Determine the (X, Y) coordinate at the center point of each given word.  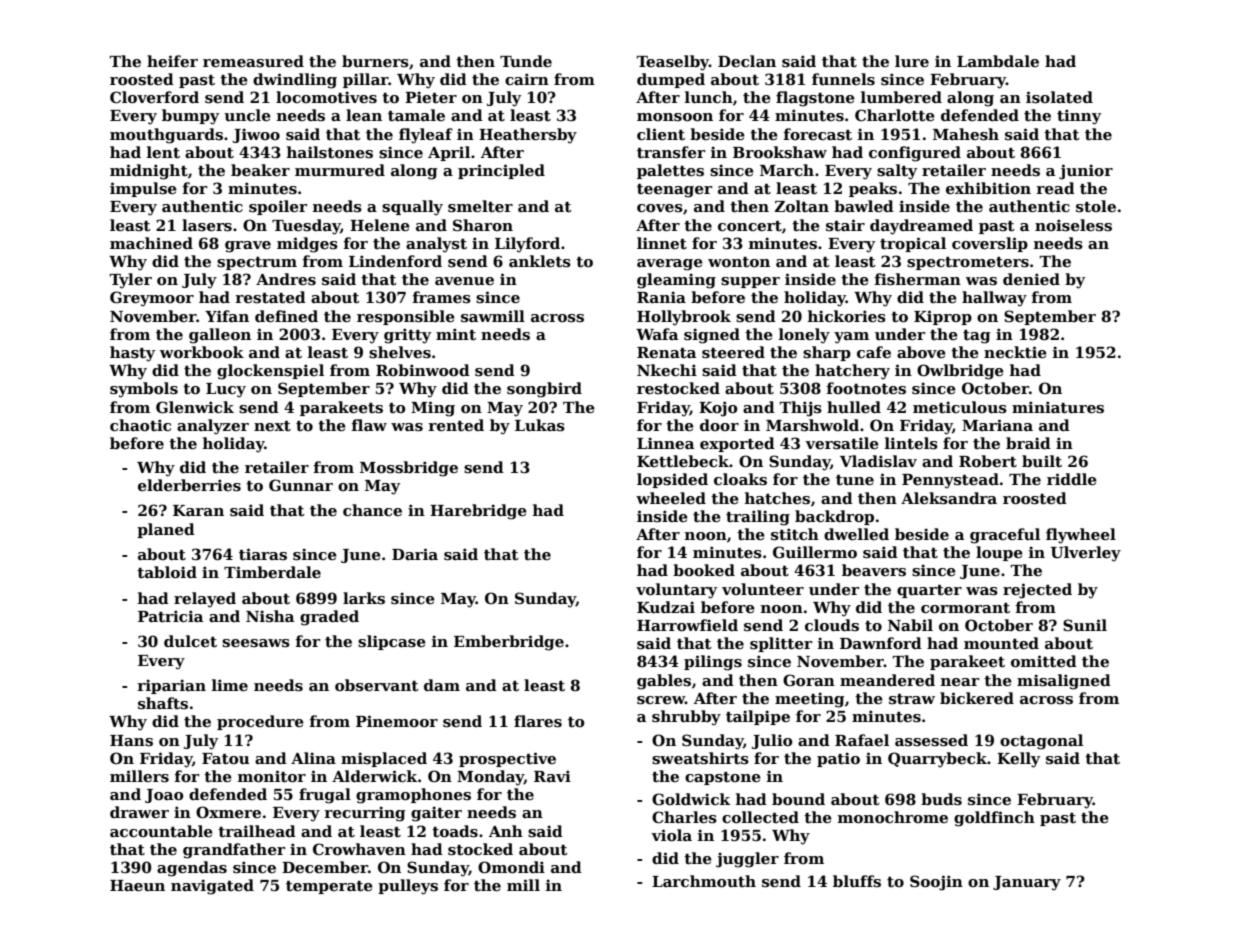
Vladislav (878, 461)
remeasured (253, 61)
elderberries (189, 485)
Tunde (526, 61)
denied (1031, 279)
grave (248, 247)
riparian (172, 686)
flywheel (1081, 536)
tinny (1079, 117)
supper (750, 282)
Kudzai (666, 607)
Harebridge (478, 512)
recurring (365, 814)
